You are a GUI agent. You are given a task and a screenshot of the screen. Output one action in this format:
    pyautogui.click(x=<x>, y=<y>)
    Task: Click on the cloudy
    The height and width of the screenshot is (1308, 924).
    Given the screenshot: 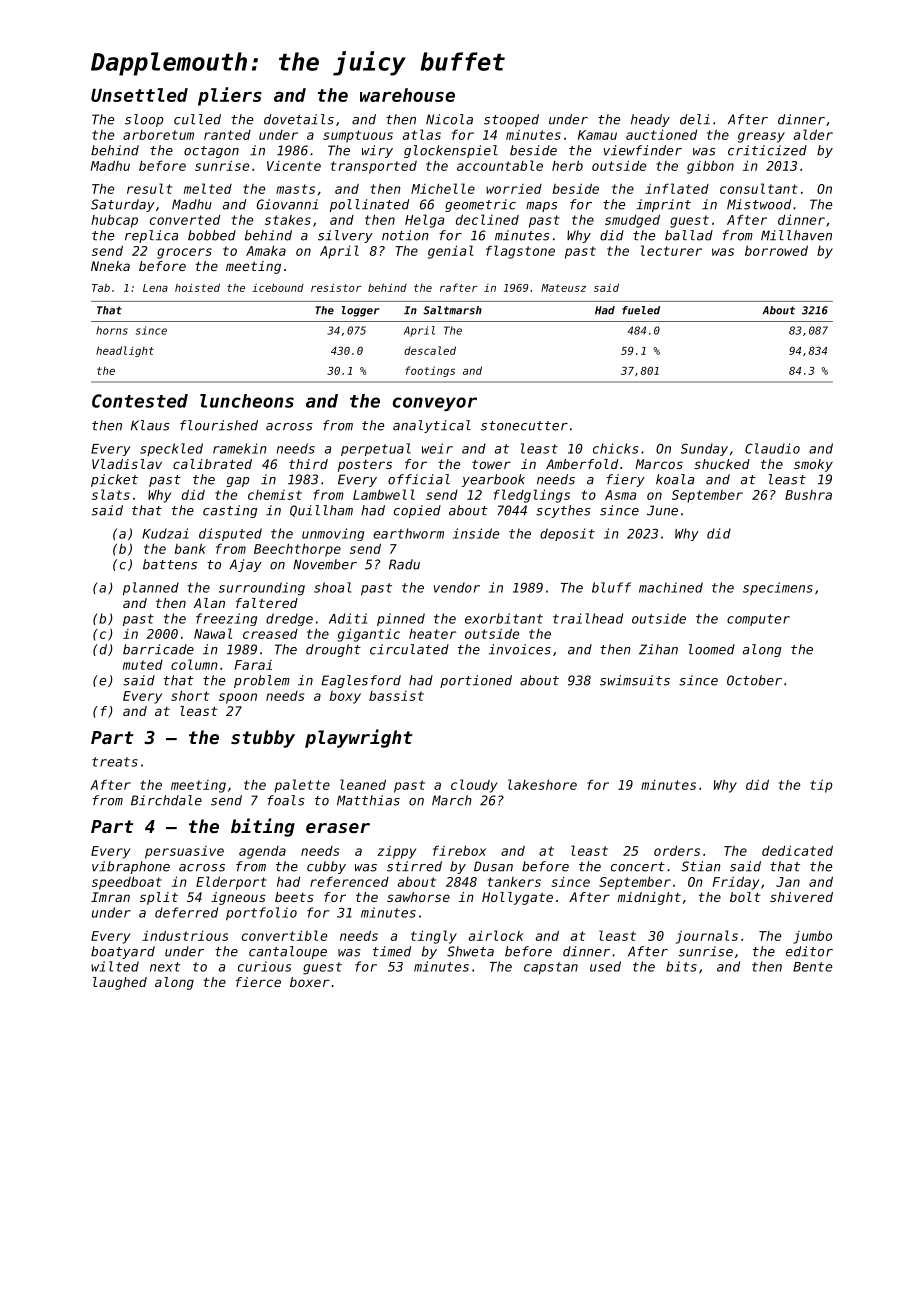 What is the action you would take?
    pyautogui.click(x=474, y=786)
